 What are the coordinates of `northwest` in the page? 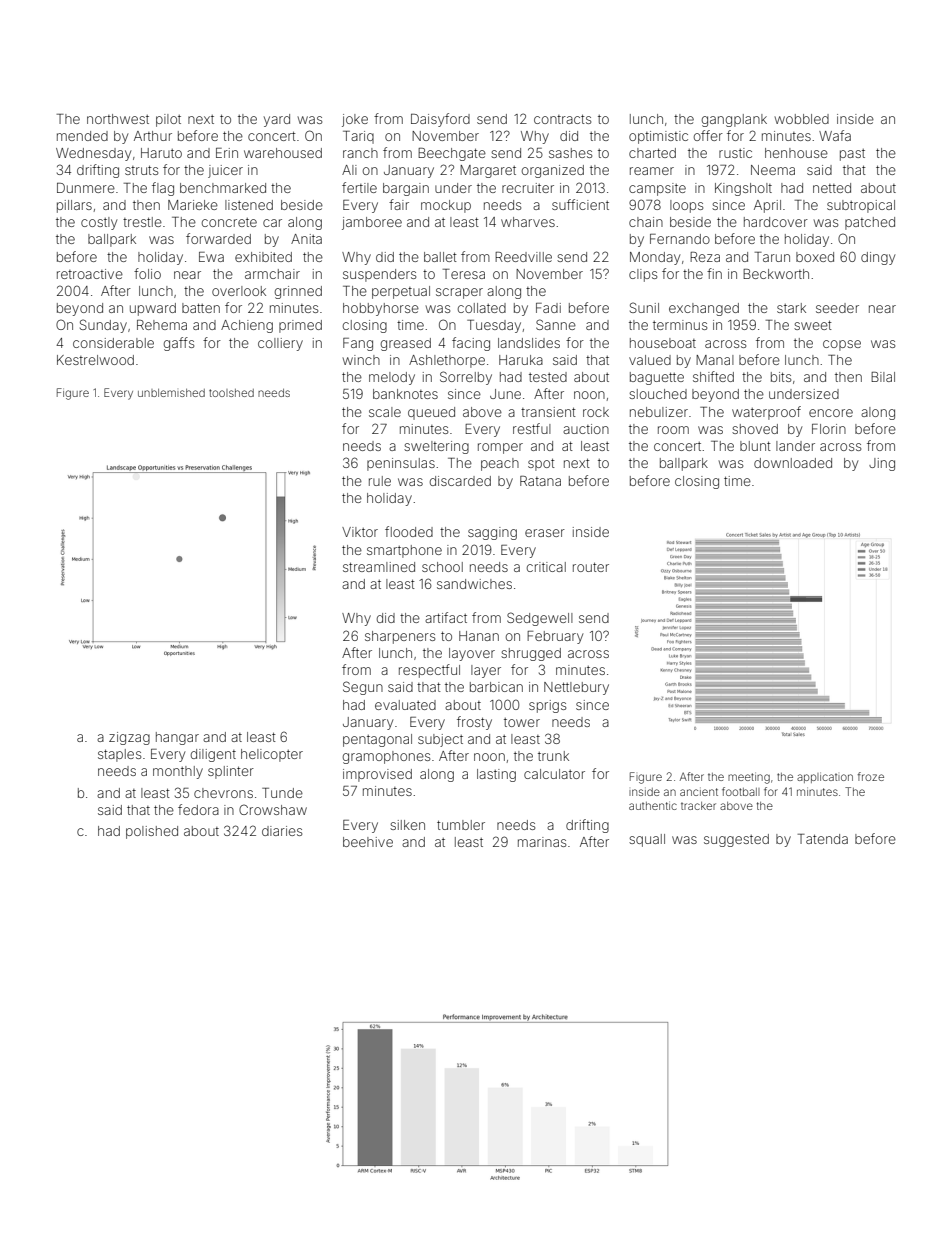 It's located at (118, 119).
